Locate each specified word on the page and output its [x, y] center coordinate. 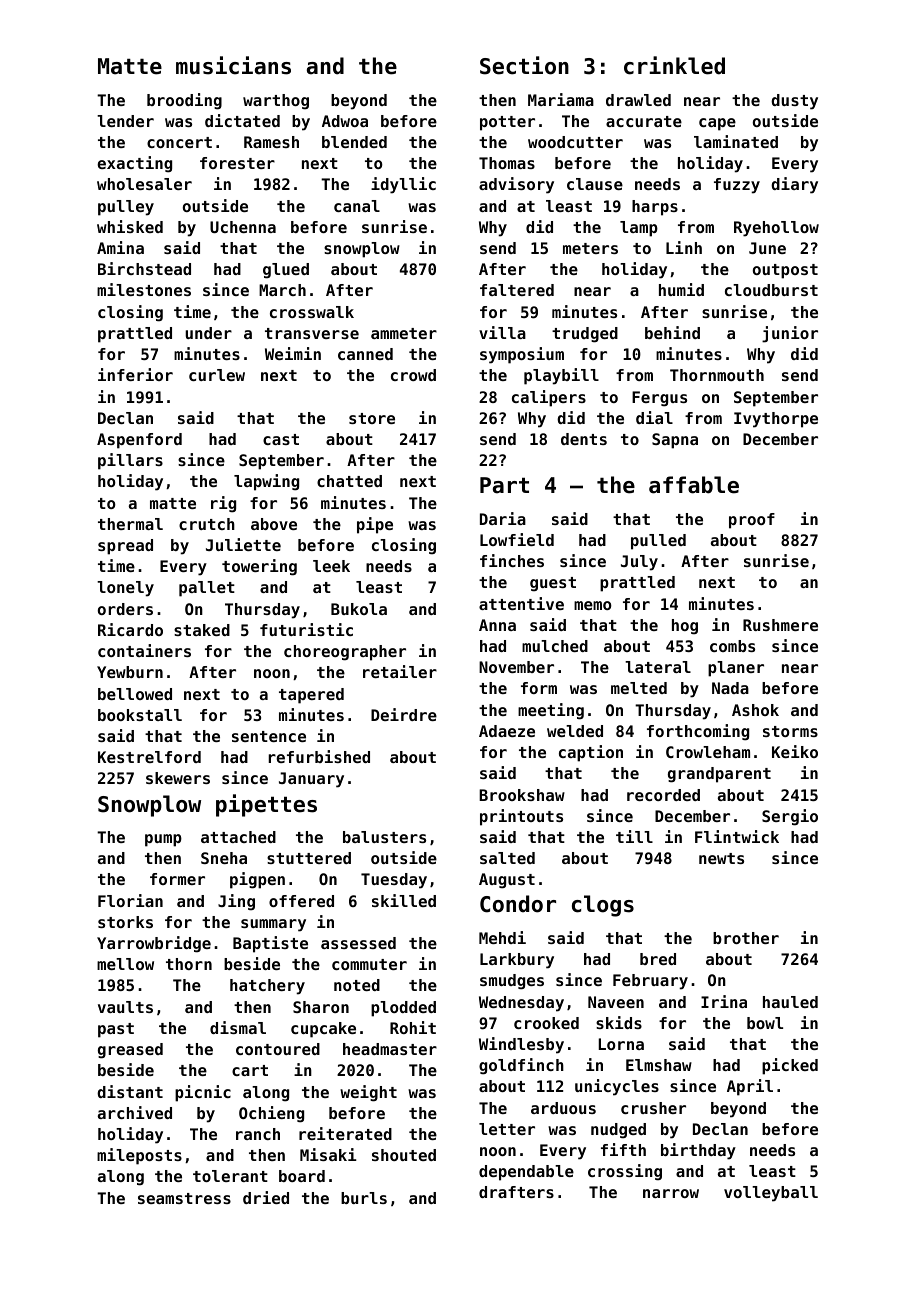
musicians [233, 65]
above [274, 524]
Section [524, 65]
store [372, 418]
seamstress [184, 1198]
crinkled [674, 65]
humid [681, 289]
